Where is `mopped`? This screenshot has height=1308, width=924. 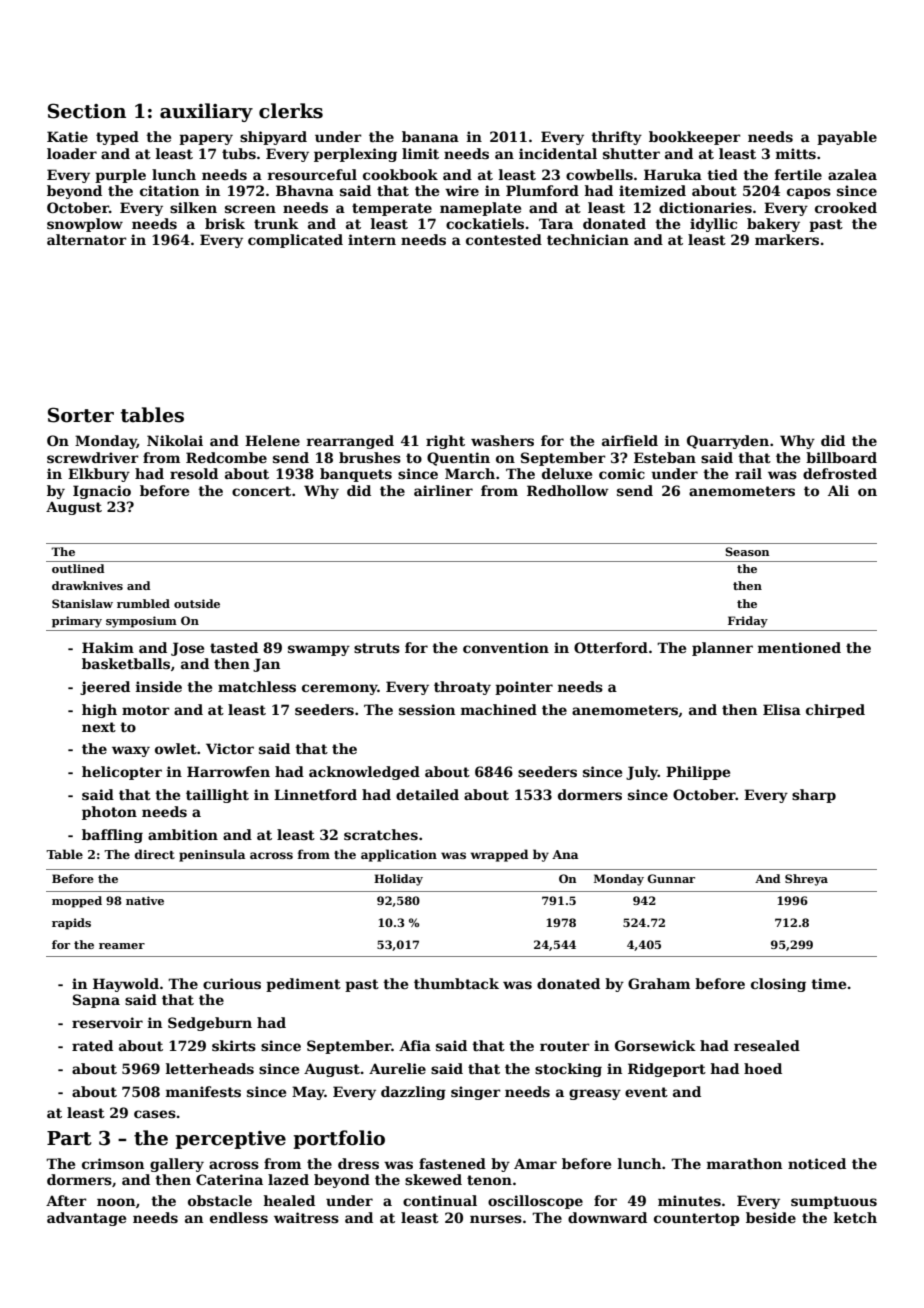
mopped is located at coordinates (77, 902).
